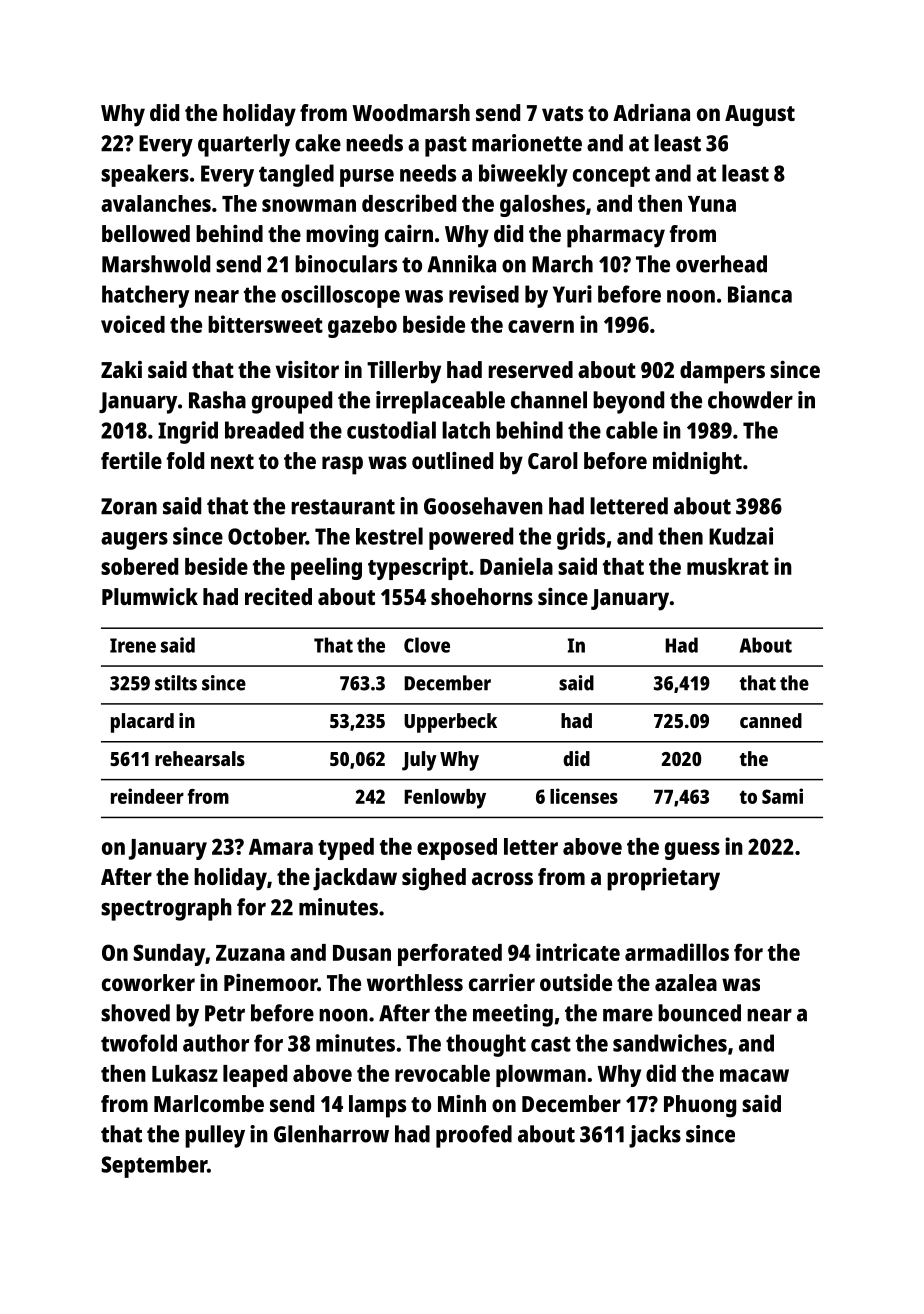  I want to click on armadillos, so click(677, 952).
